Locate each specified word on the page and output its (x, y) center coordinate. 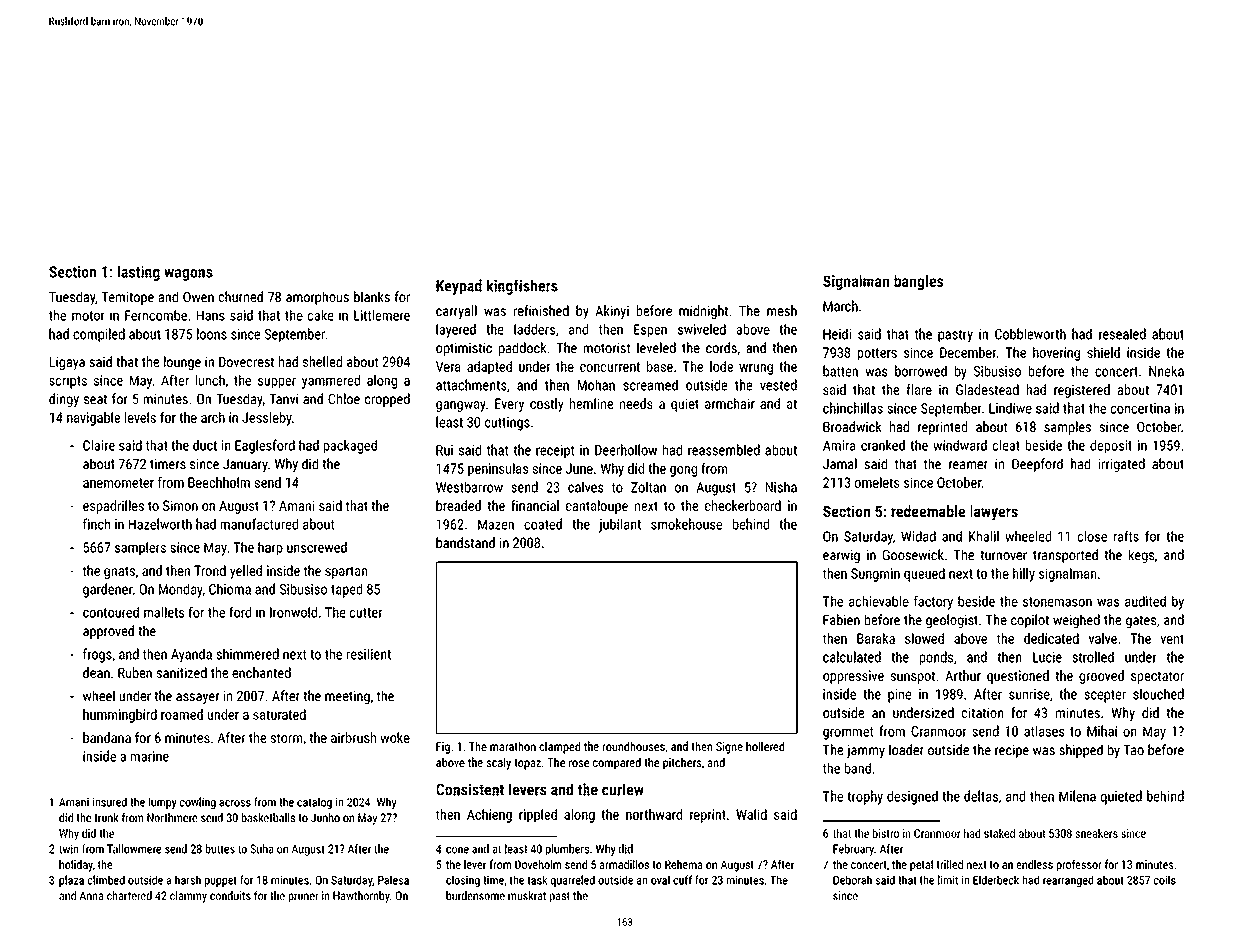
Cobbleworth (1030, 334)
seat (95, 399)
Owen (198, 297)
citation (982, 712)
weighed (1076, 621)
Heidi (837, 334)
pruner (304, 898)
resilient (369, 654)
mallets (164, 612)
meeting (347, 697)
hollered (765, 746)
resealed (1122, 334)
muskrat (527, 895)
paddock (522, 349)
